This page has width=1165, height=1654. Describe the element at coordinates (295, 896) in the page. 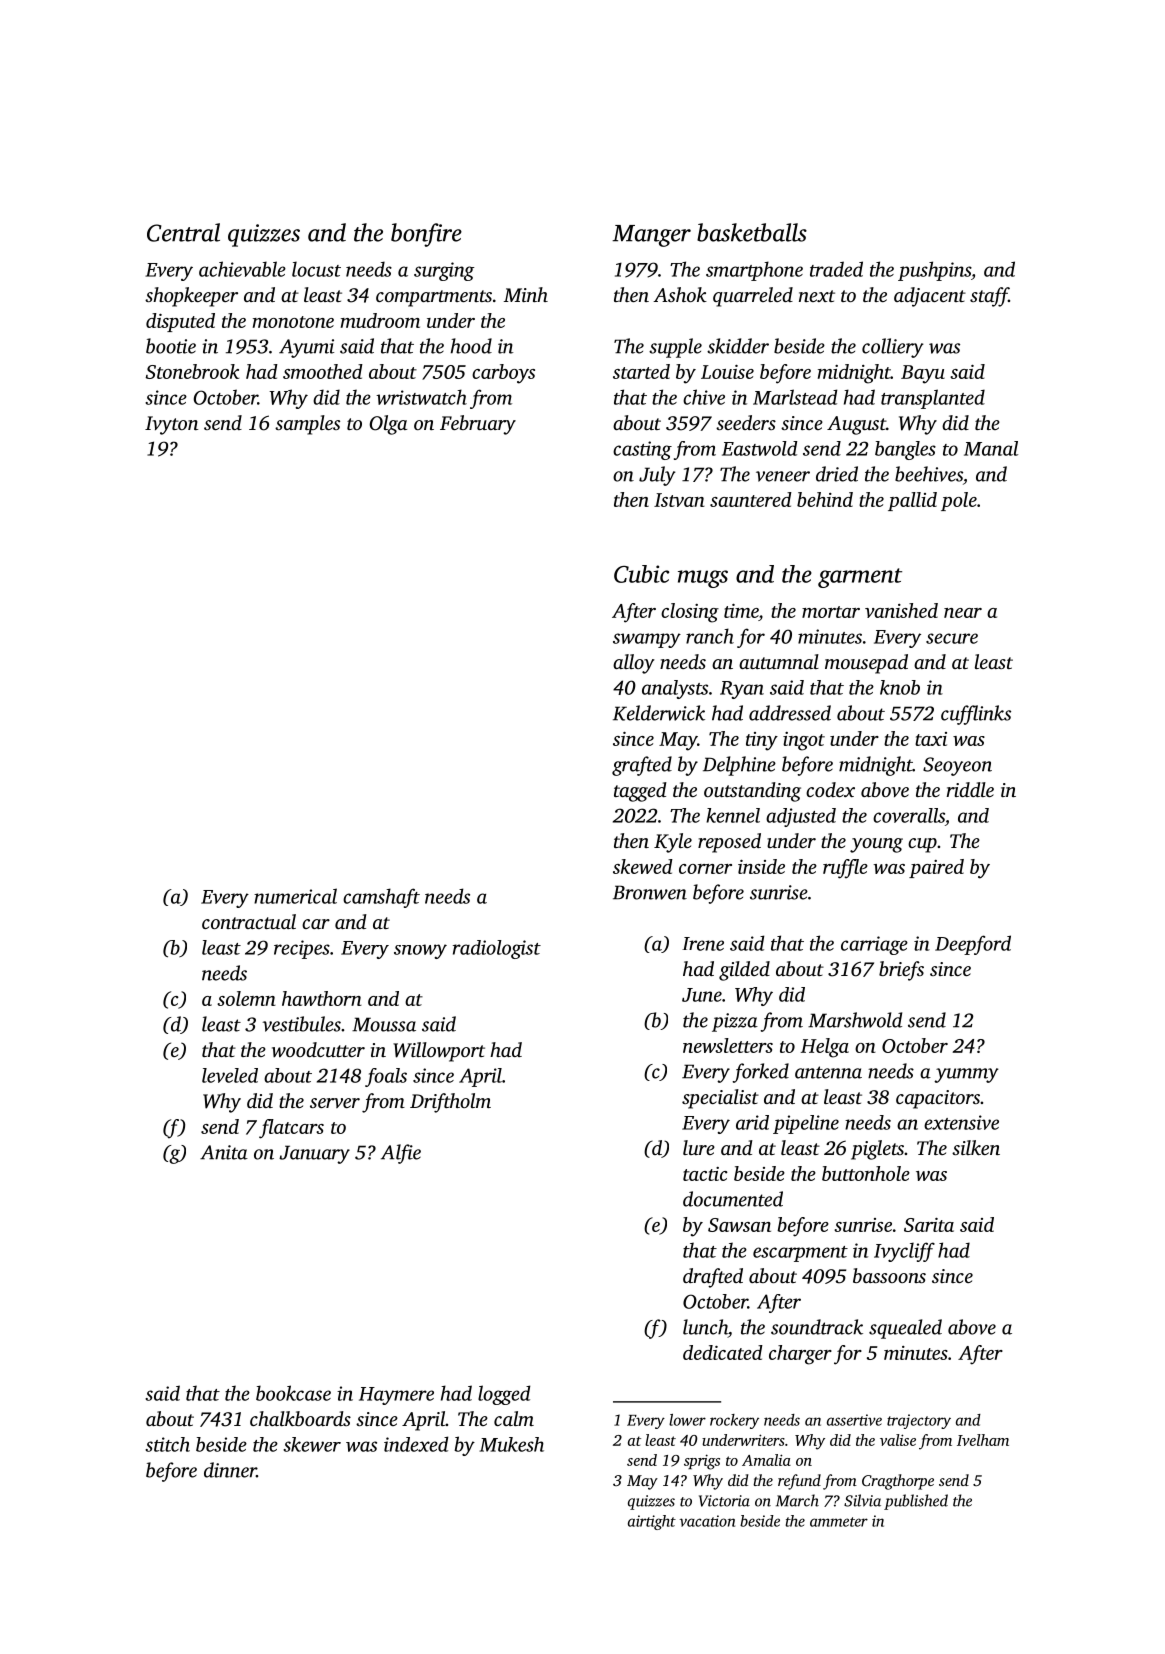

I see `numerical` at that location.
